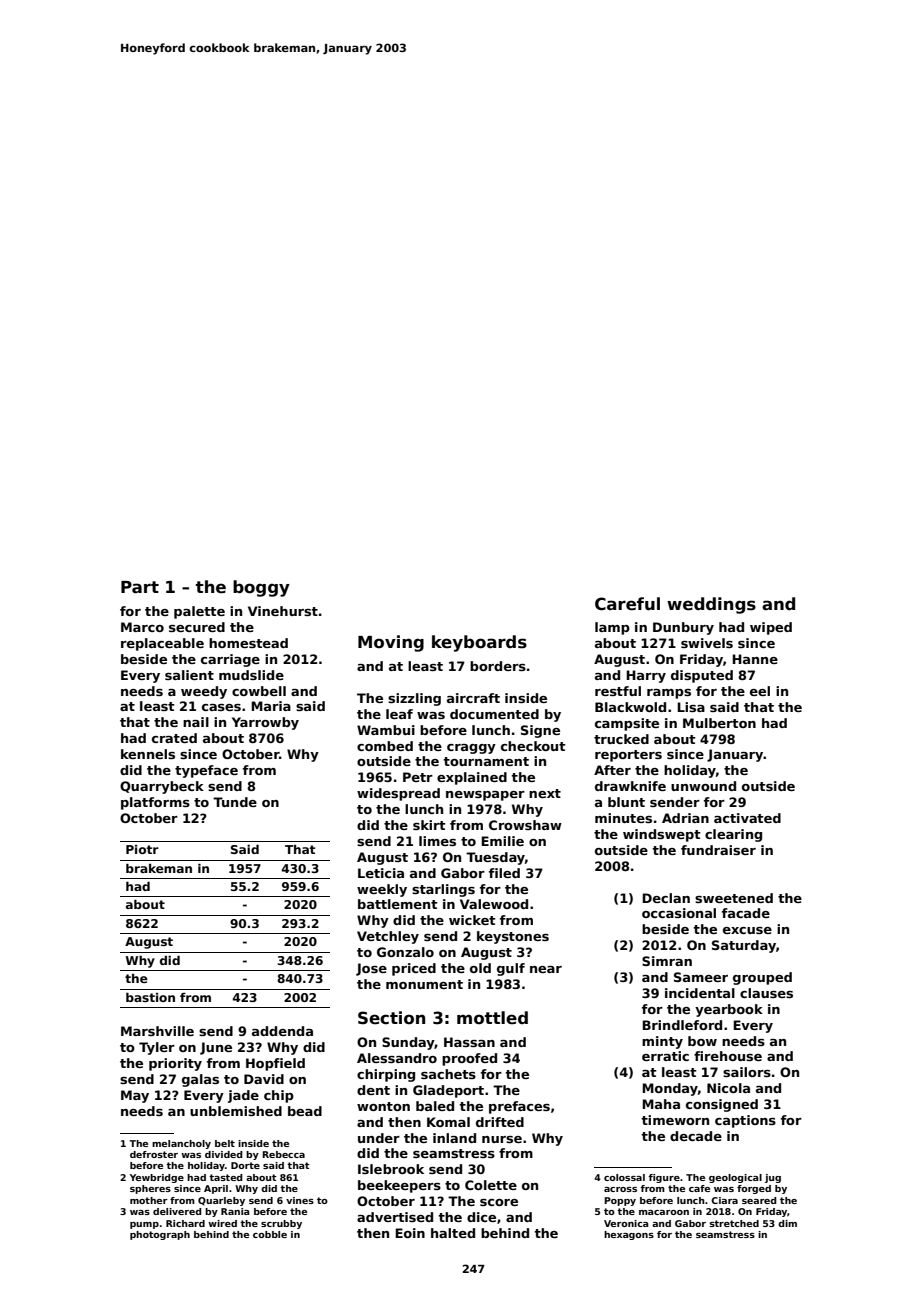 This screenshot has width=924, height=1308. I want to click on vines, so click(300, 1200).
